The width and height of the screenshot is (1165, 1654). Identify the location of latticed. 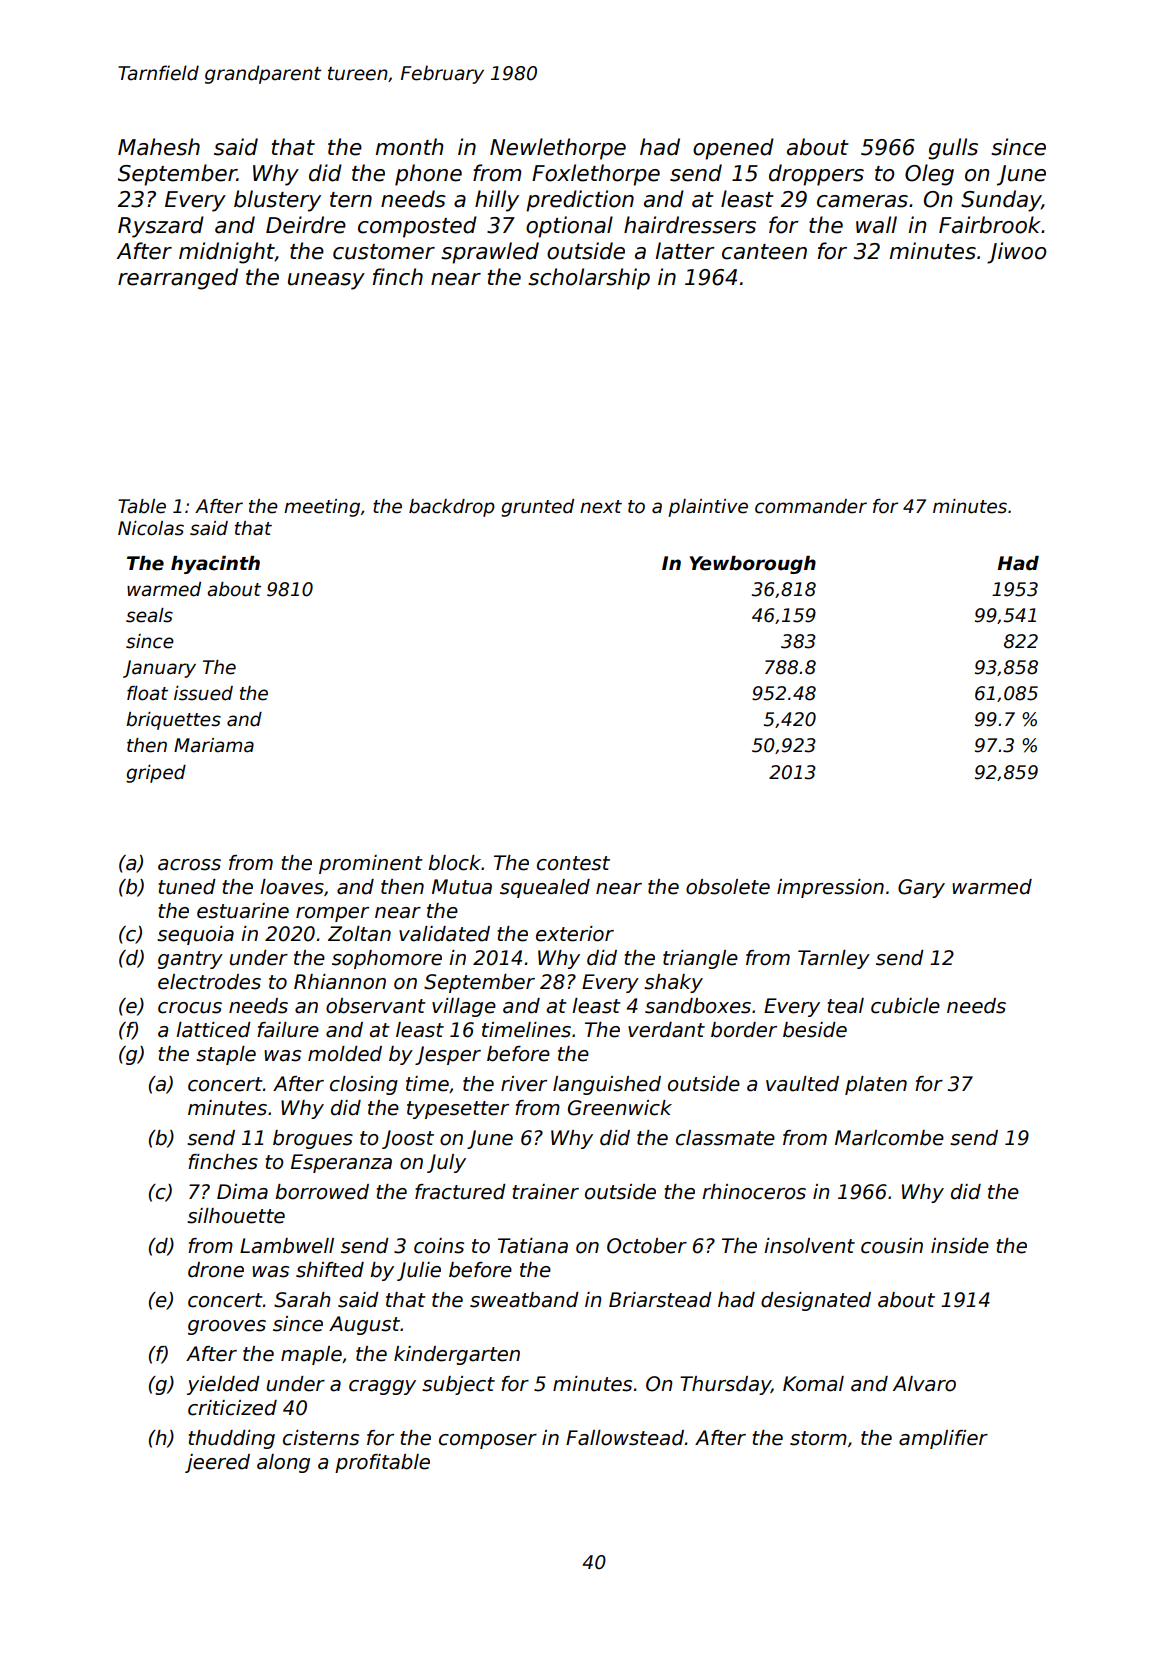
(213, 1030).
